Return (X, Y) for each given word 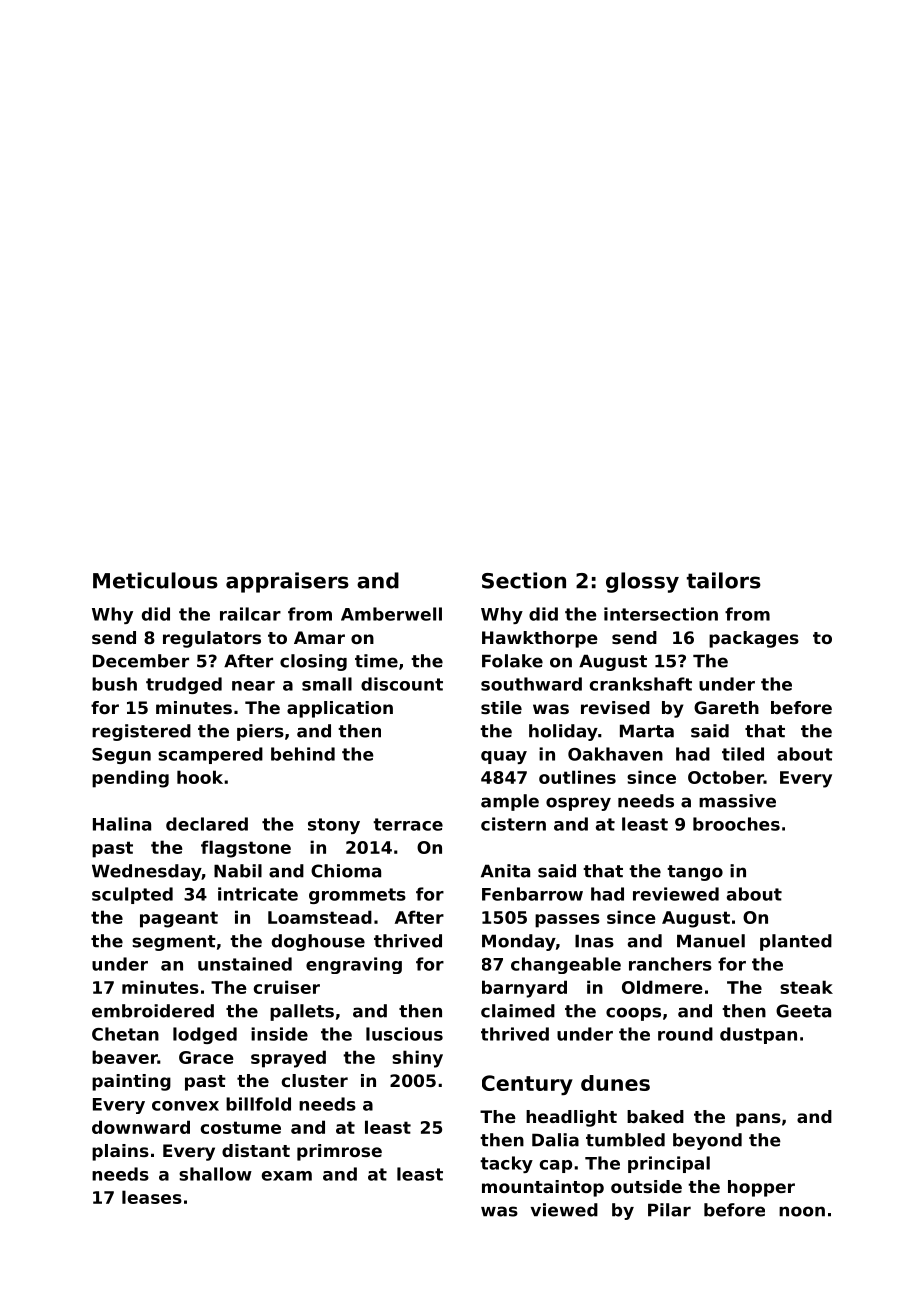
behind (303, 754)
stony (334, 826)
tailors (724, 580)
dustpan (758, 1035)
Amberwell (391, 614)
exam (287, 1176)
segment (174, 943)
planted (796, 942)
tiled (743, 754)
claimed (518, 1011)
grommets (357, 896)
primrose (339, 1152)
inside (279, 1034)
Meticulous (155, 580)
